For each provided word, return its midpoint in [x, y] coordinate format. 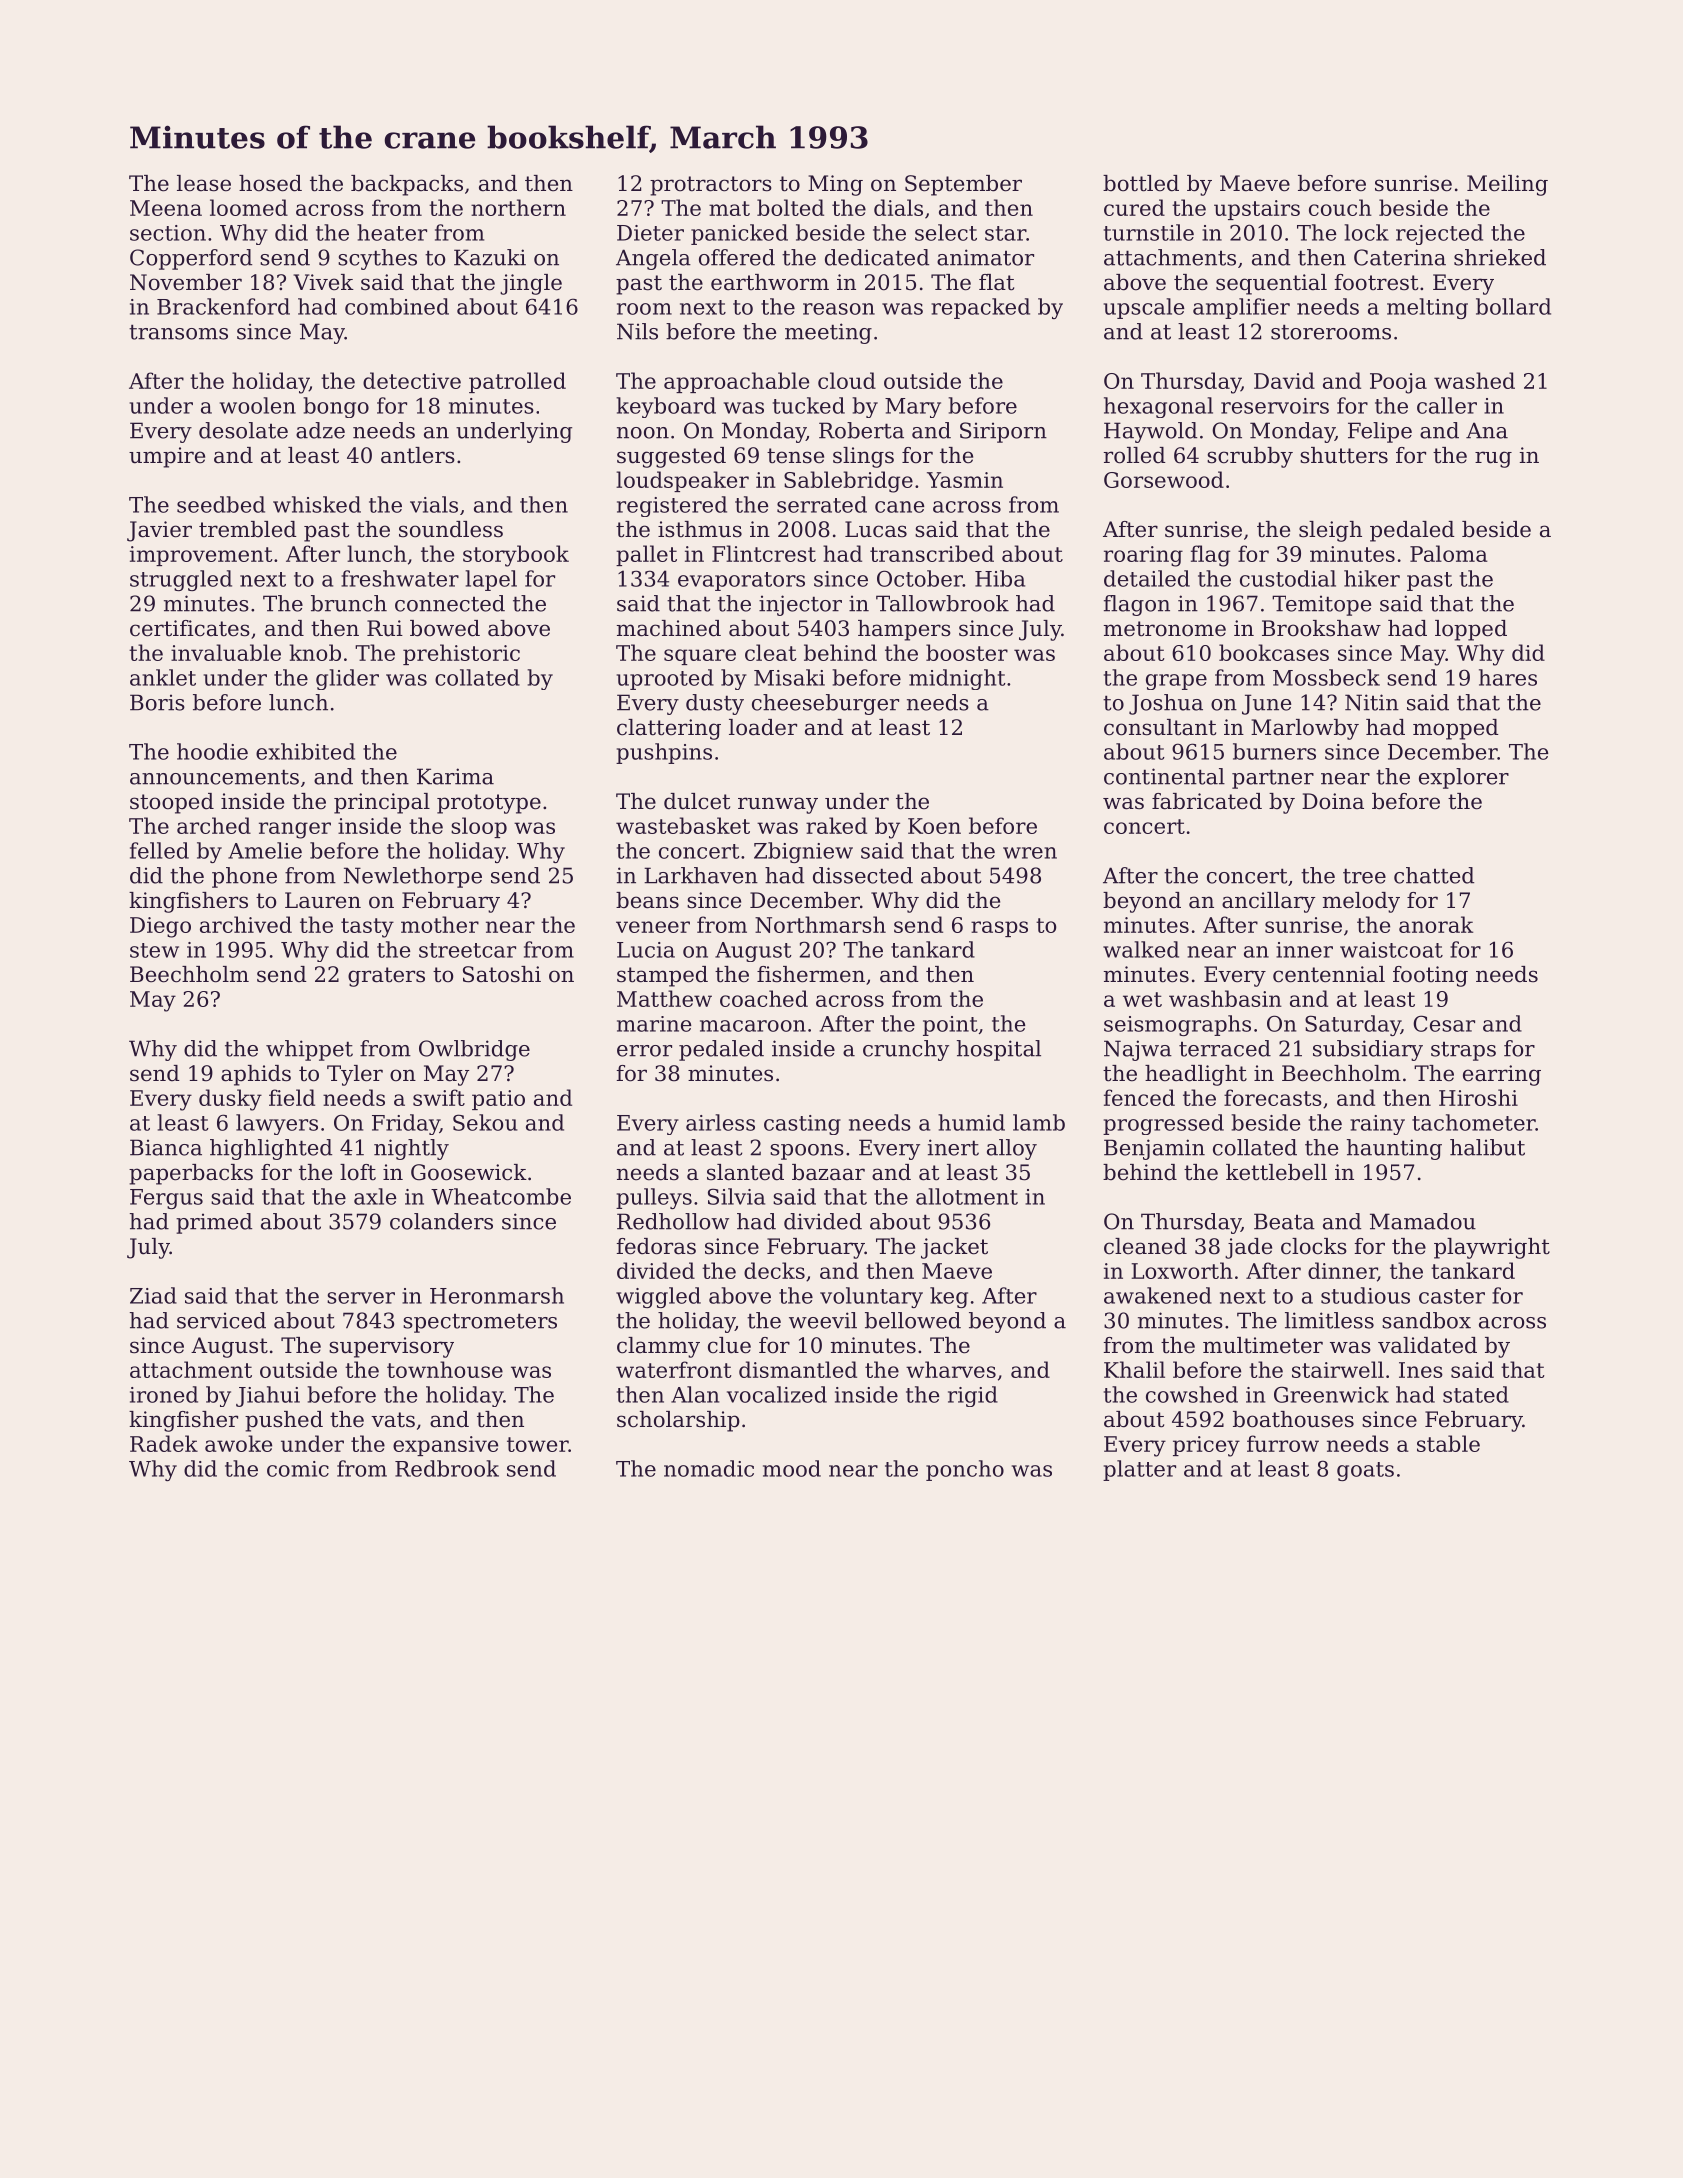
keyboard [666, 407]
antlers [418, 455]
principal [382, 803]
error [644, 1051]
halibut [1487, 1147]
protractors [711, 186]
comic [298, 1469]
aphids [256, 1075]
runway [778, 805]
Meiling [1507, 185]
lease [204, 183]
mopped [1456, 729]
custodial [1288, 578]
